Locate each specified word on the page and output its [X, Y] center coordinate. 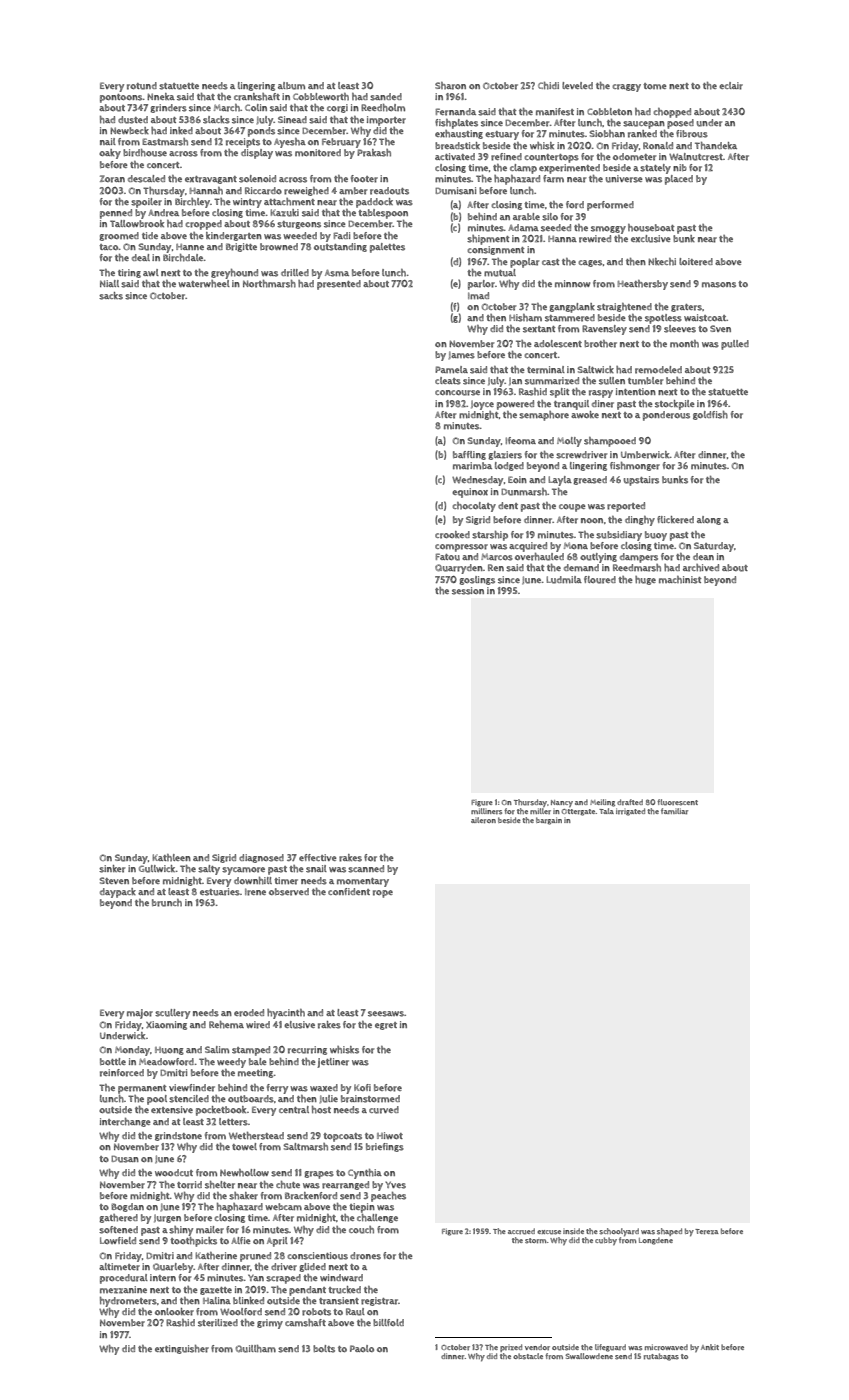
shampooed [610, 442]
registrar [379, 1301]
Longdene [656, 1241]
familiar [674, 811]
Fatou [448, 557]
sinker [112, 869]
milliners [486, 811]
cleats [448, 381]
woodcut [174, 1173]
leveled [577, 85]
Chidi [548, 86]
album [291, 86]
